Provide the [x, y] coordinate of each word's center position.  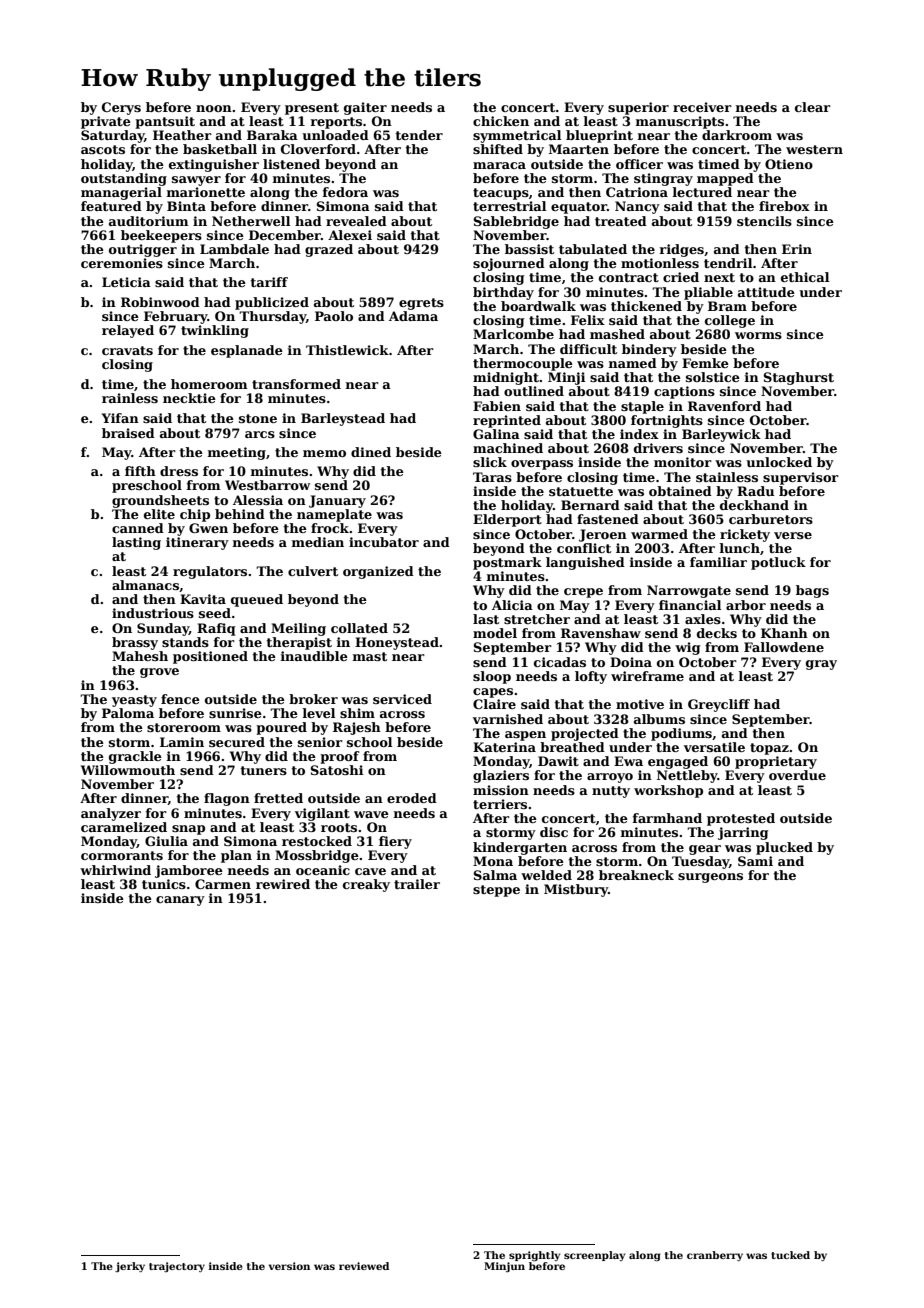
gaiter [365, 108]
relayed [128, 331]
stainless [727, 477]
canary [180, 901]
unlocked [779, 462]
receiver [702, 107]
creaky [366, 885]
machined [508, 448]
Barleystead [343, 419]
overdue [797, 775]
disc [554, 832]
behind [240, 514]
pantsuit [165, 122]
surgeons [710, 878]
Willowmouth [128, 770]
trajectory [177, 1267]
